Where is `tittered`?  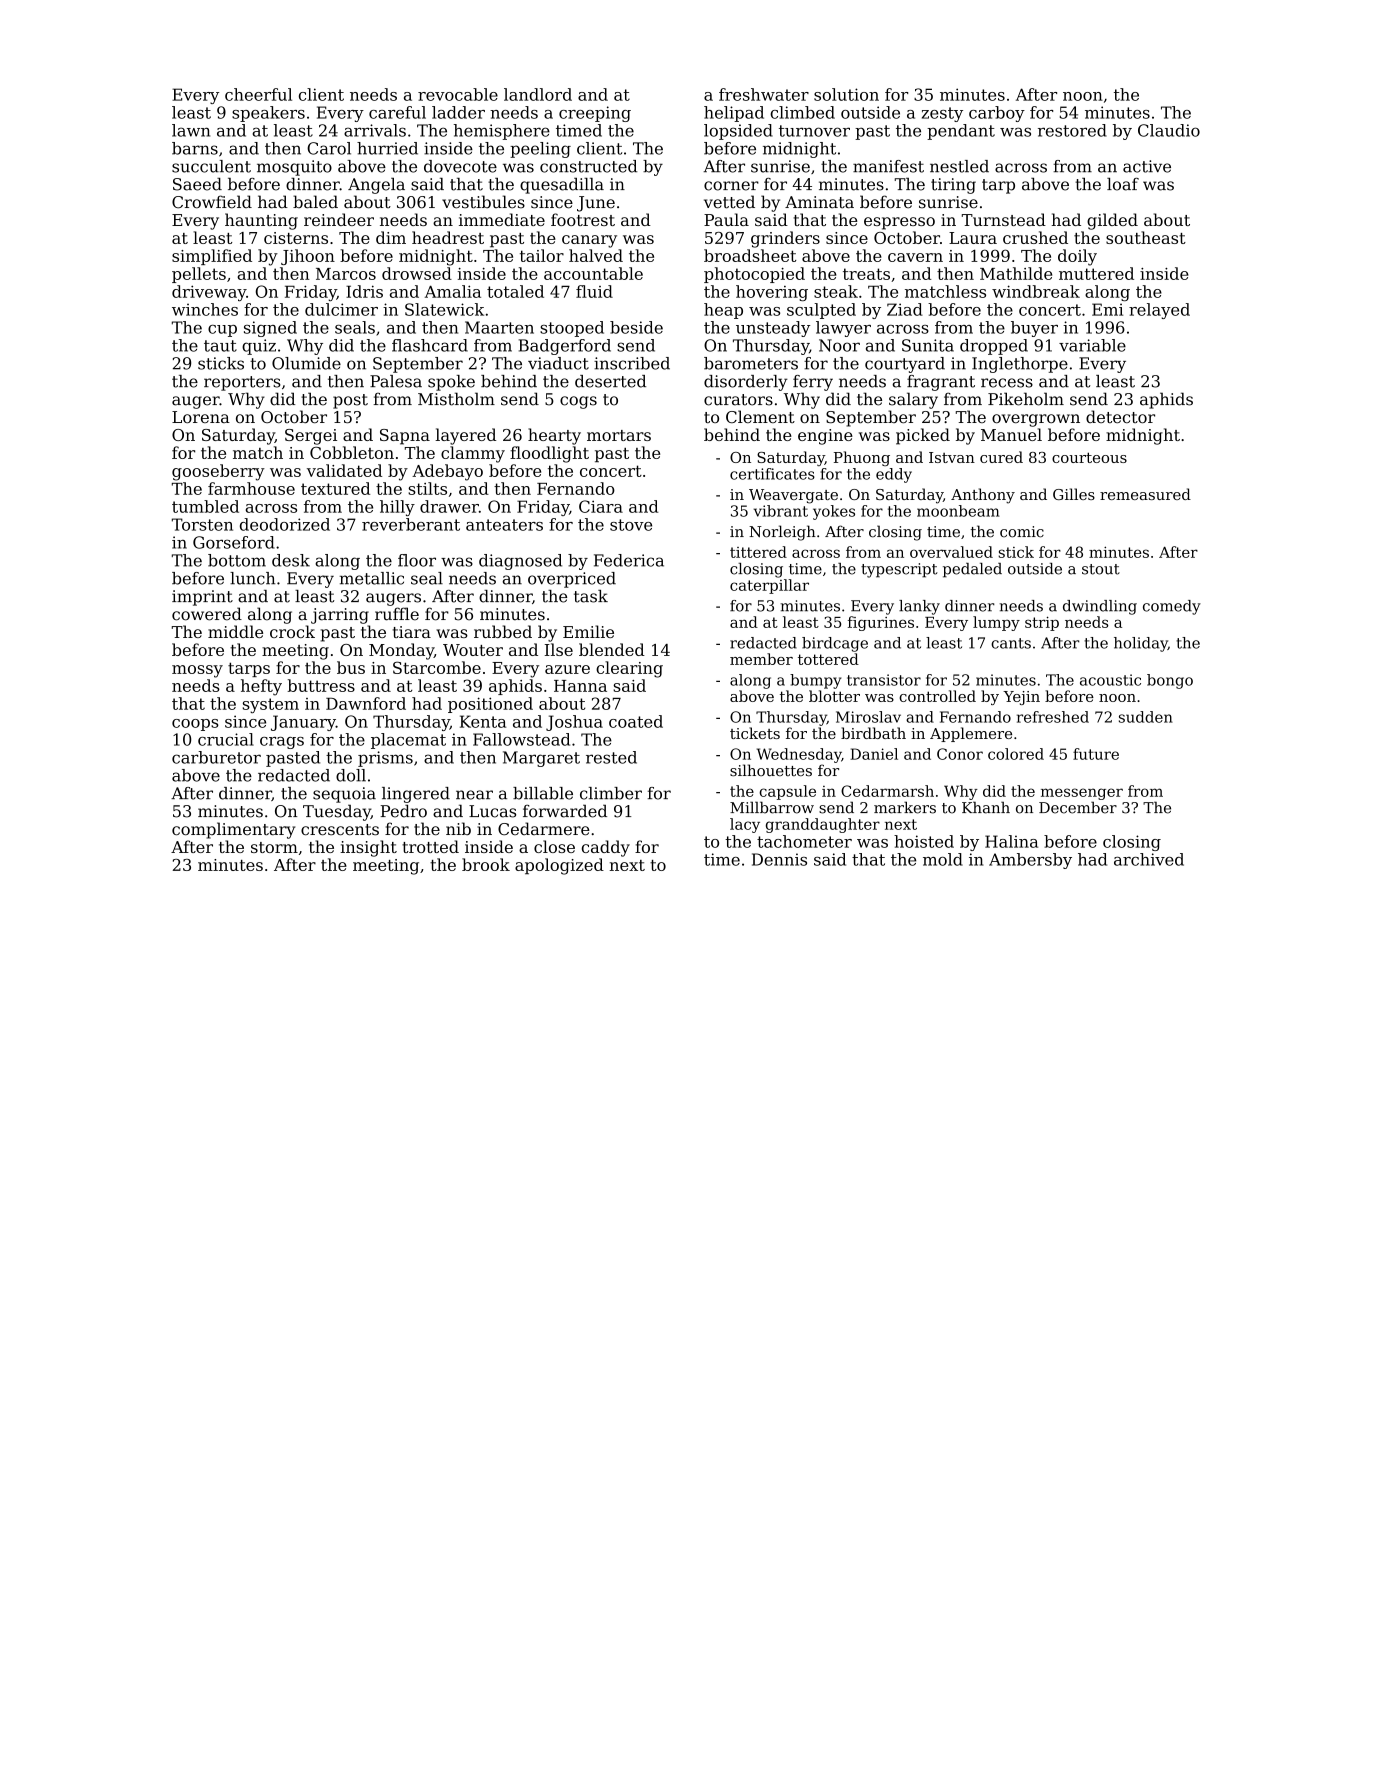
tittered is located at coordinates (758, 552).
